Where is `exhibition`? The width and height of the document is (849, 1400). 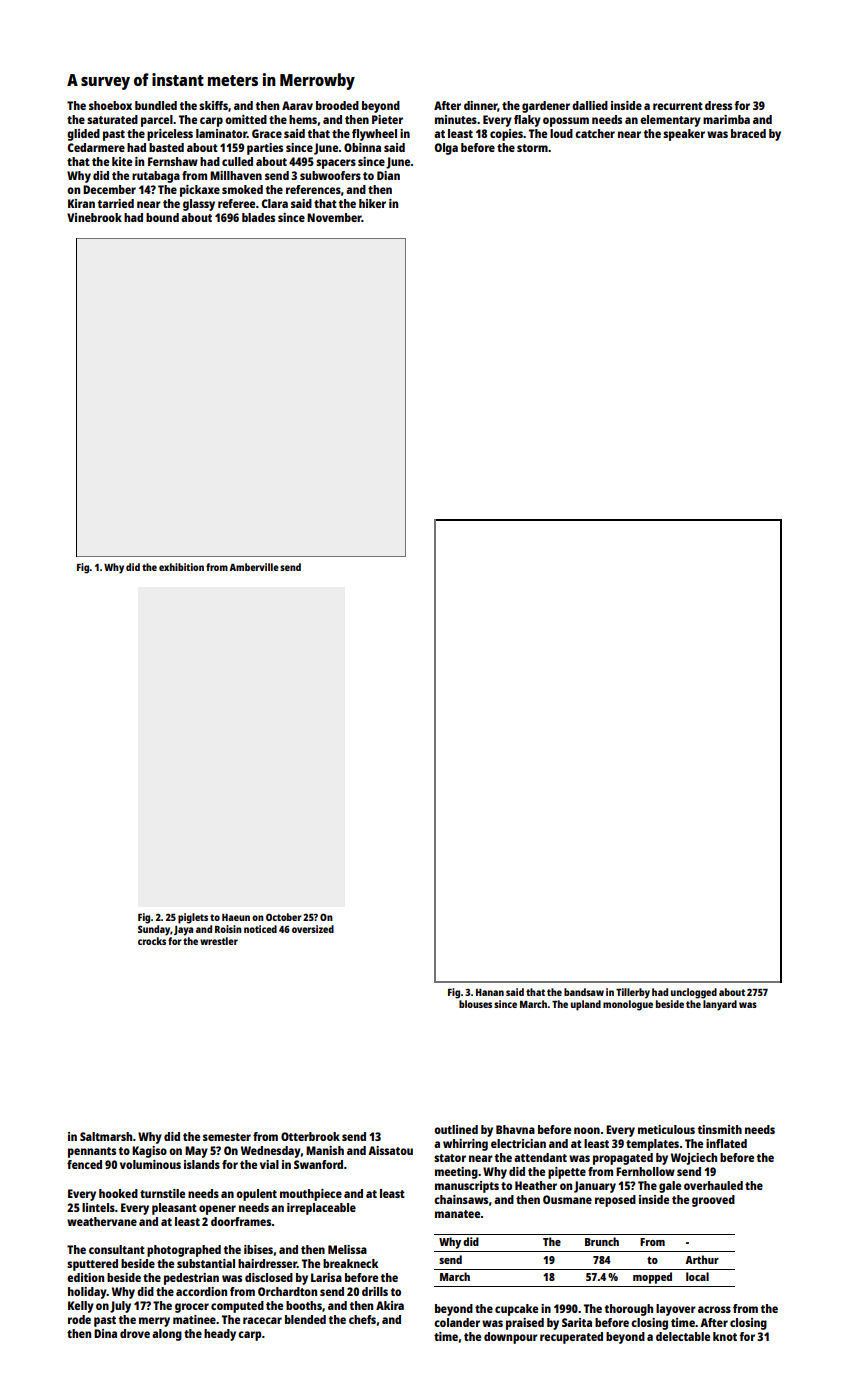
exhibition is located at coordinates (181, 567).
